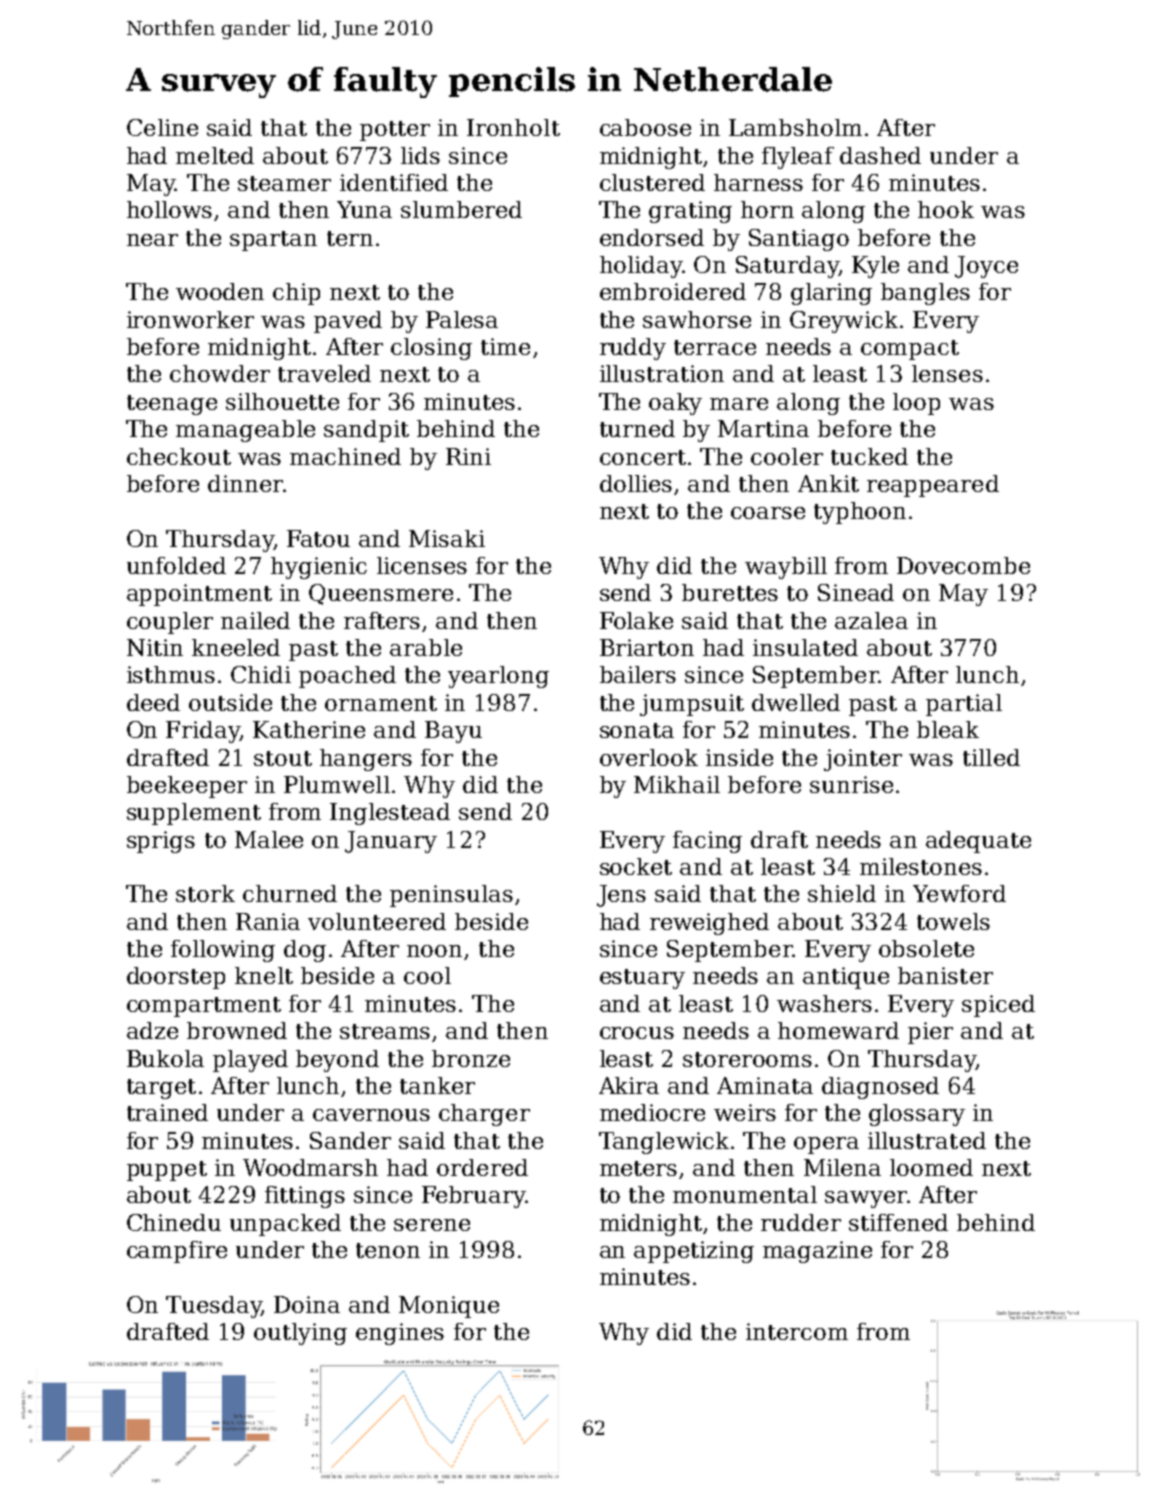  I want to click on near, so click(152, 240).
